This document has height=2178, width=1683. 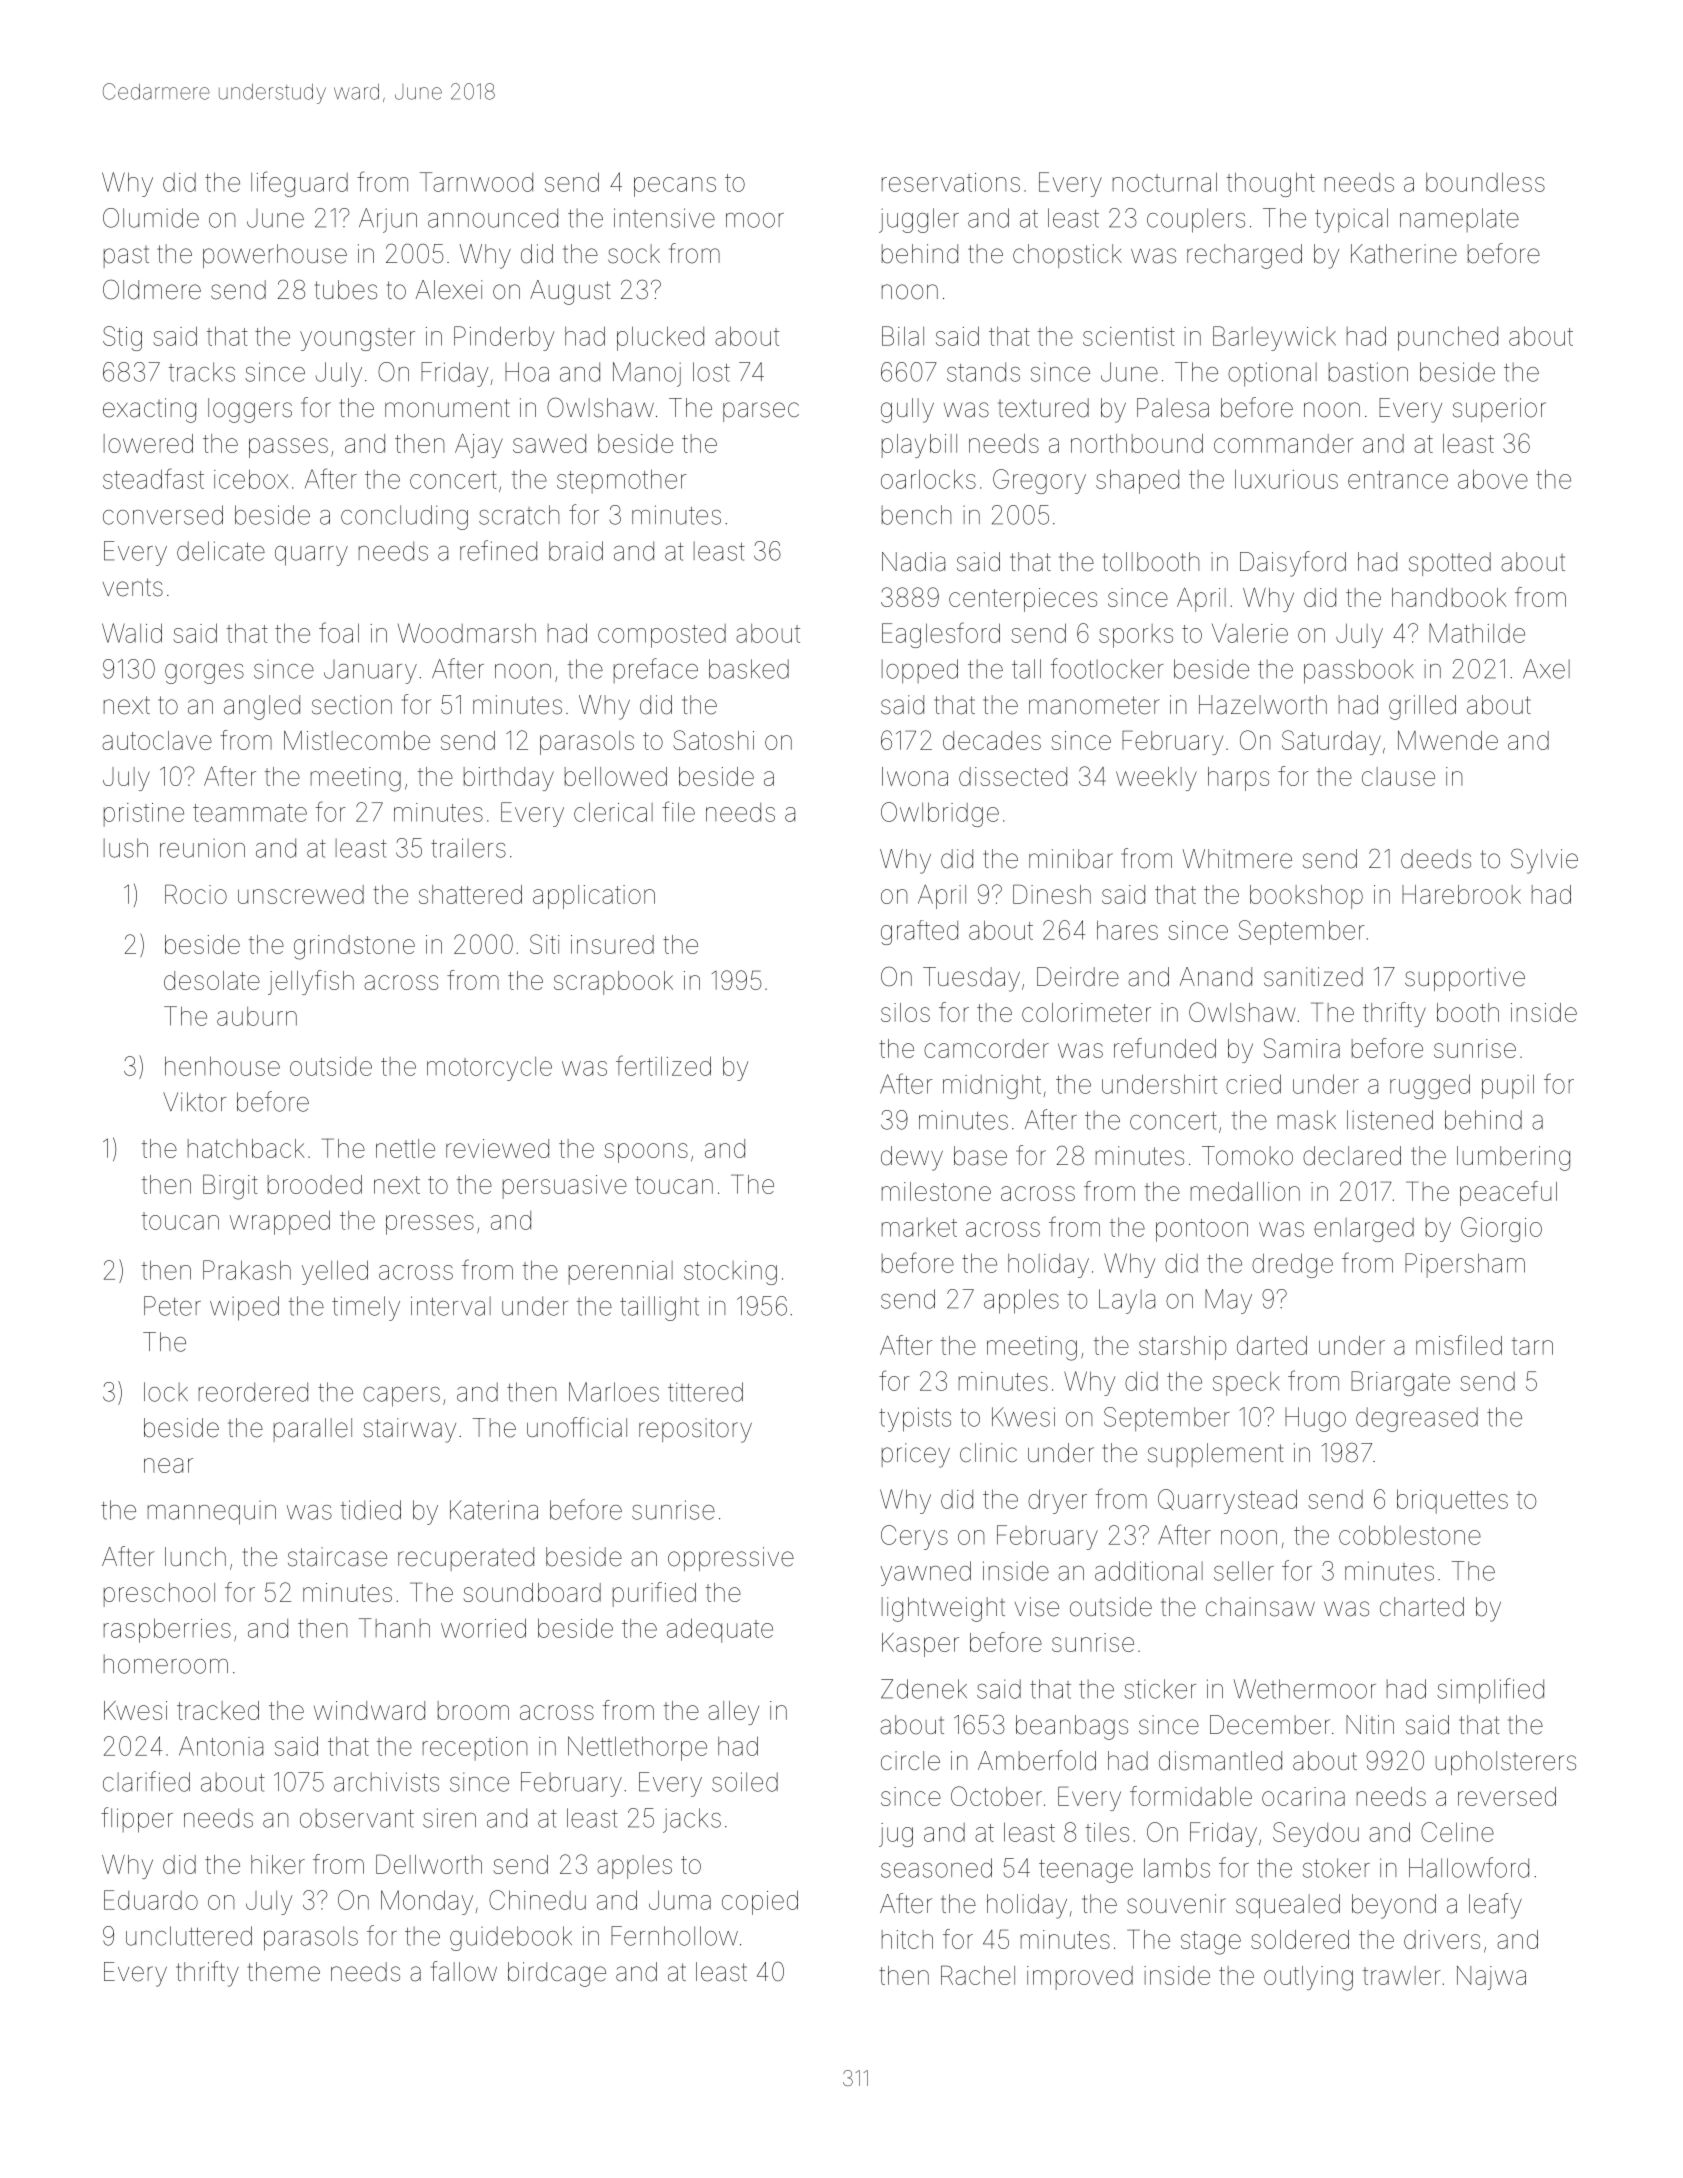 What do you see at coordinates (1436, 859) in the document?
I see `deeds` at bounding box center [1436, 859].
